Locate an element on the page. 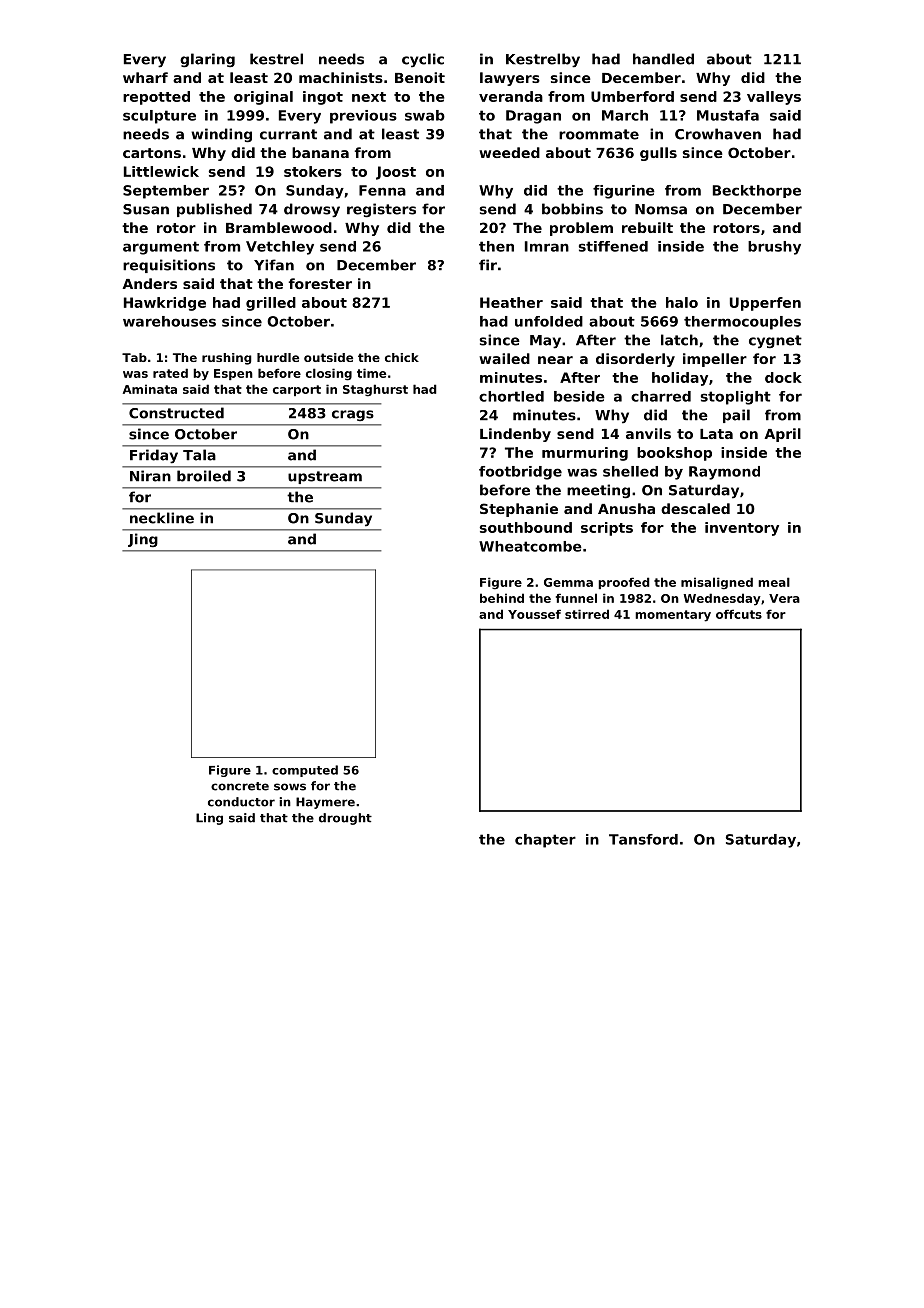 This page has height=1308, width=924. Jing is located at coordinates (143, 540).
